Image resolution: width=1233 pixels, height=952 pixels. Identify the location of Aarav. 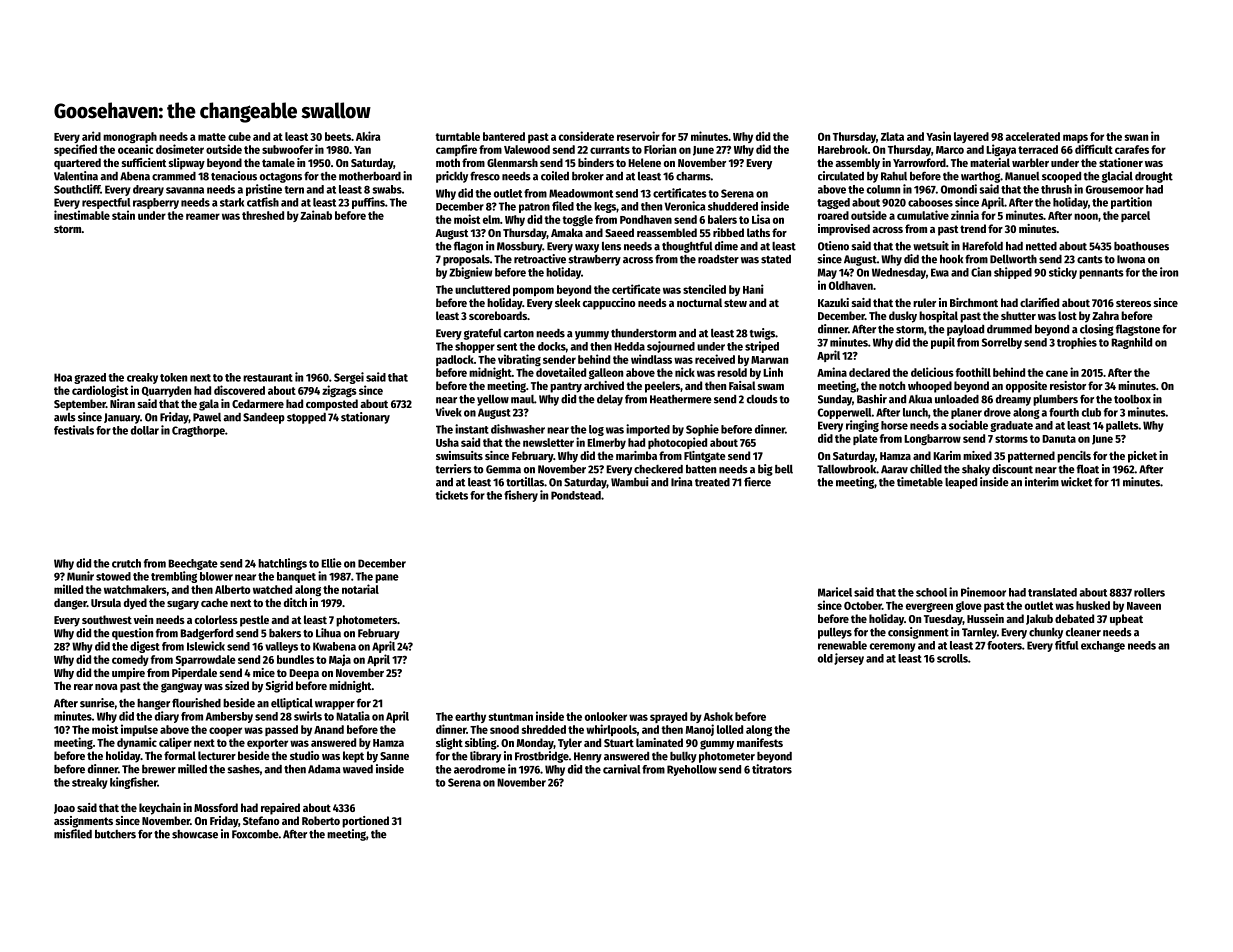
(894, 469).
